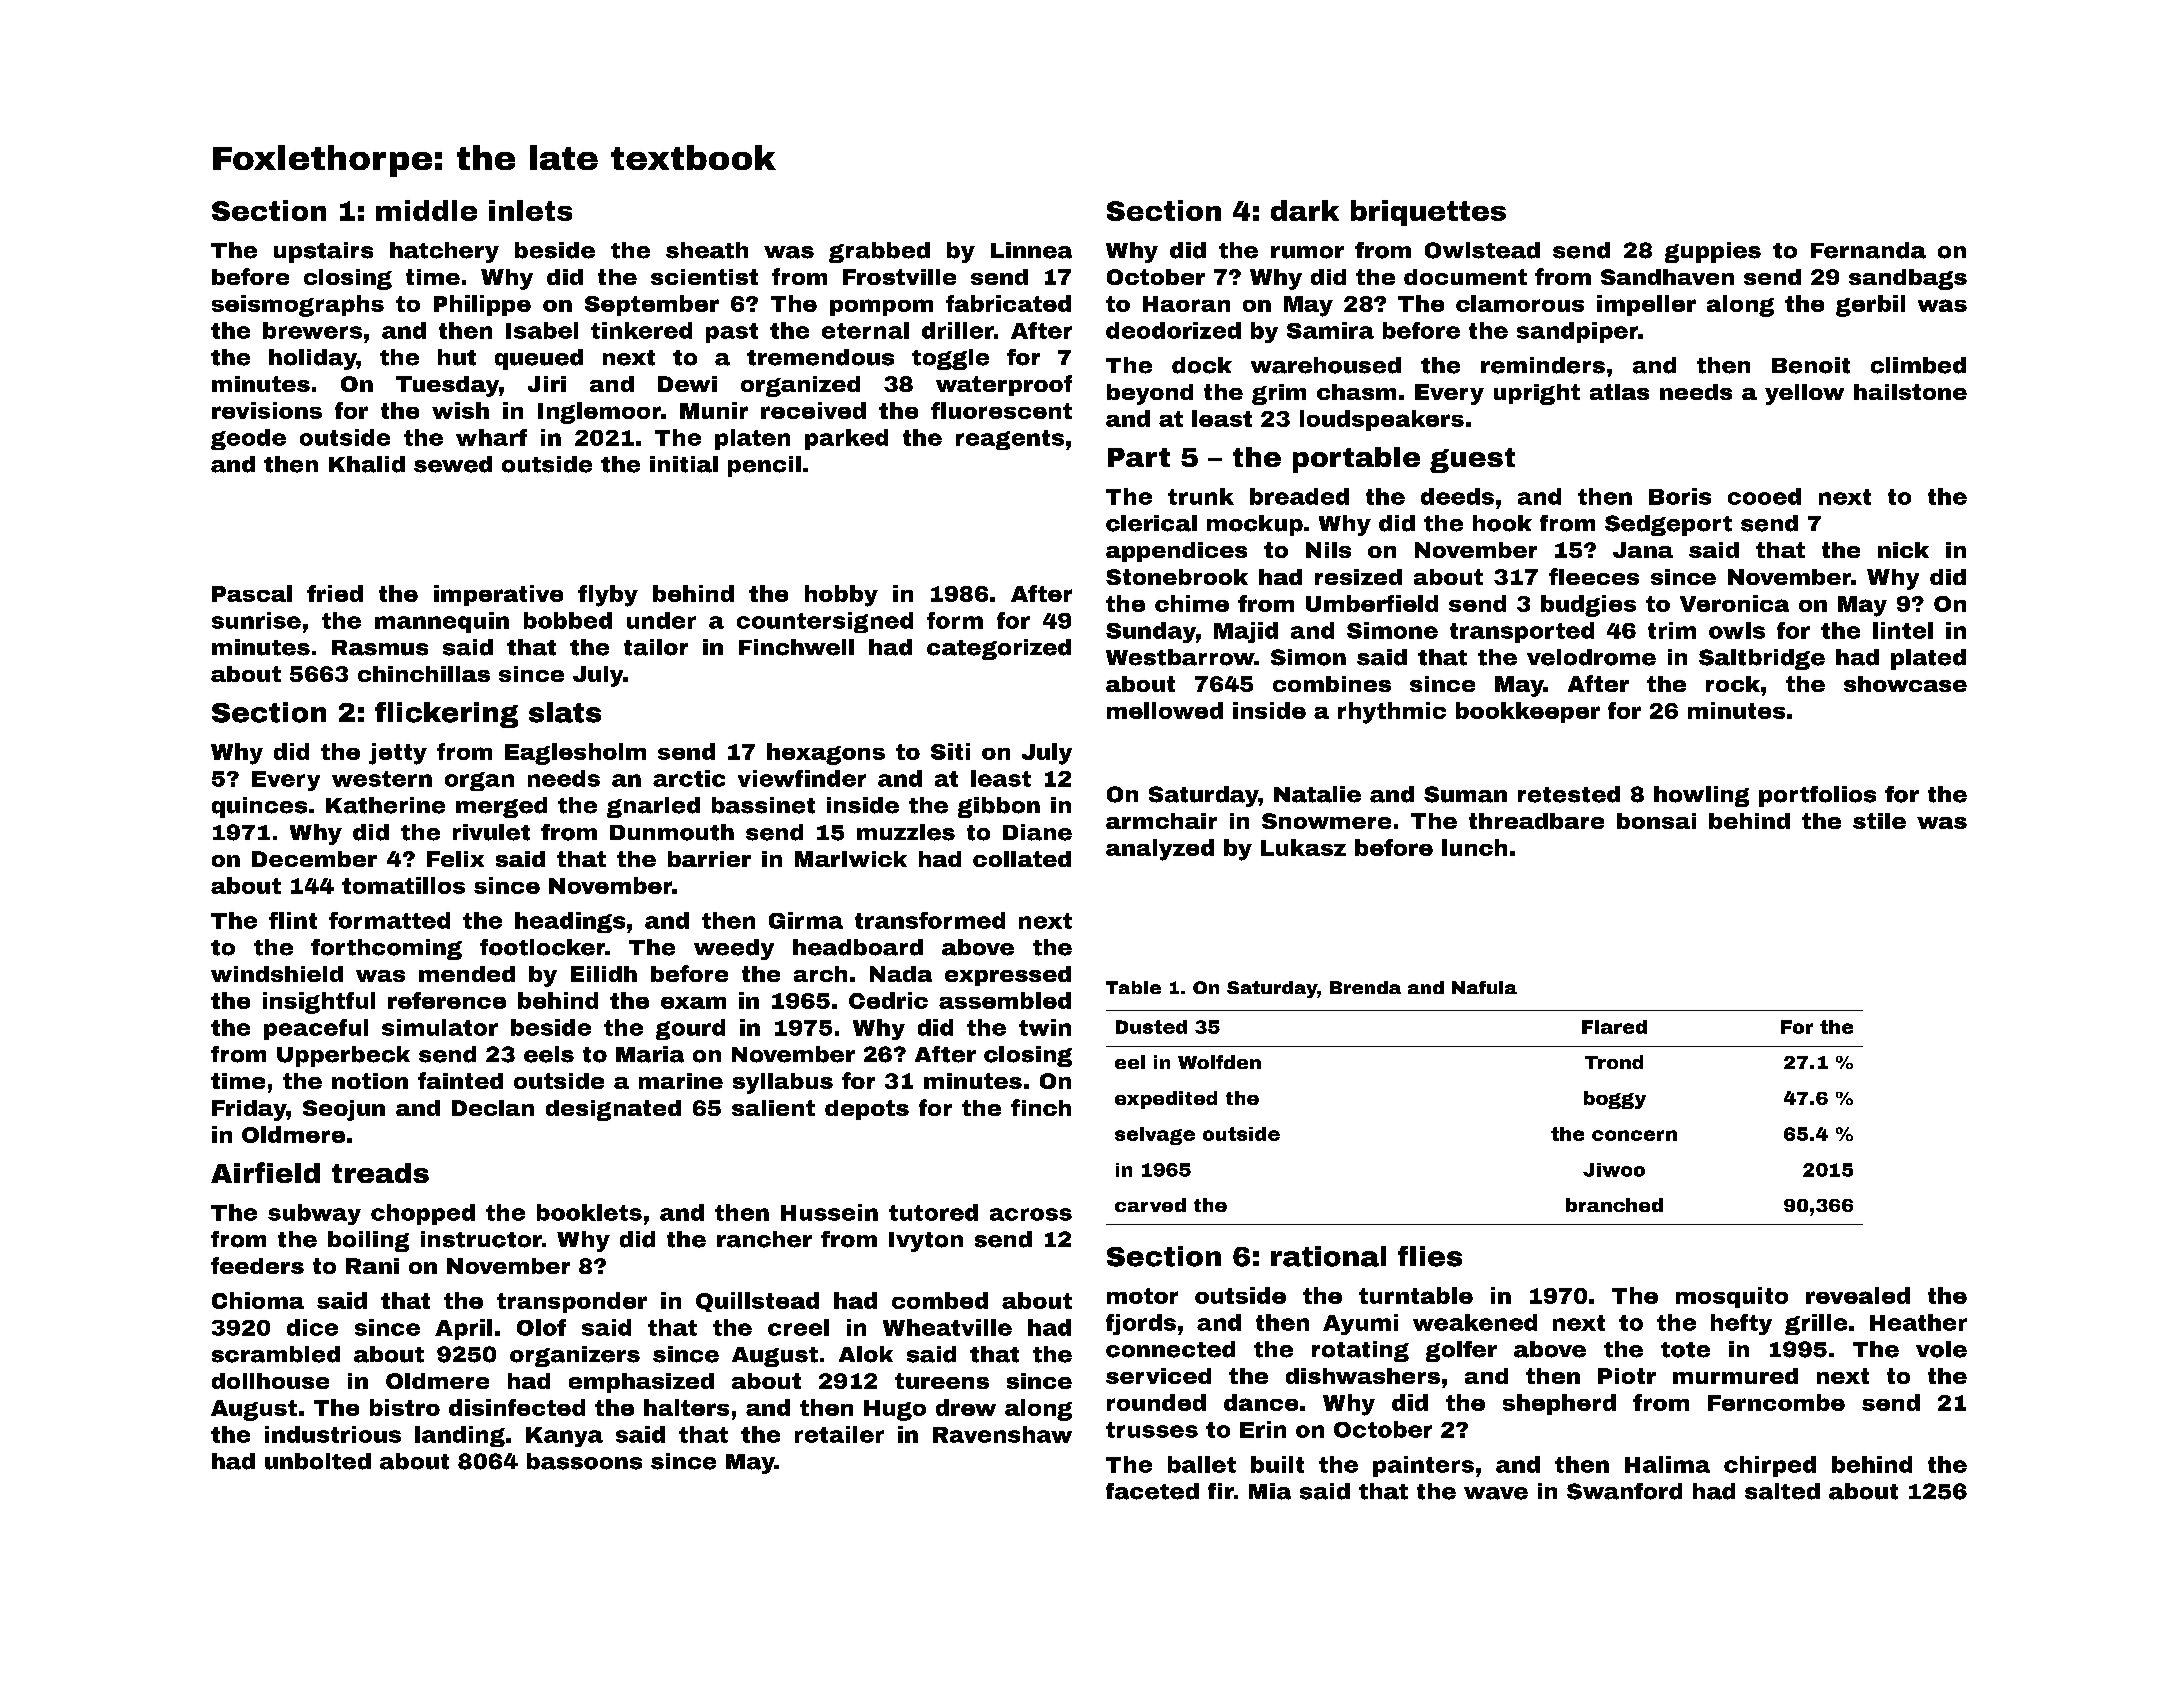 This document has width=2178, height=1683. Describe the element at coordinates (570, 922) in the document. I see `headings` at that location.
